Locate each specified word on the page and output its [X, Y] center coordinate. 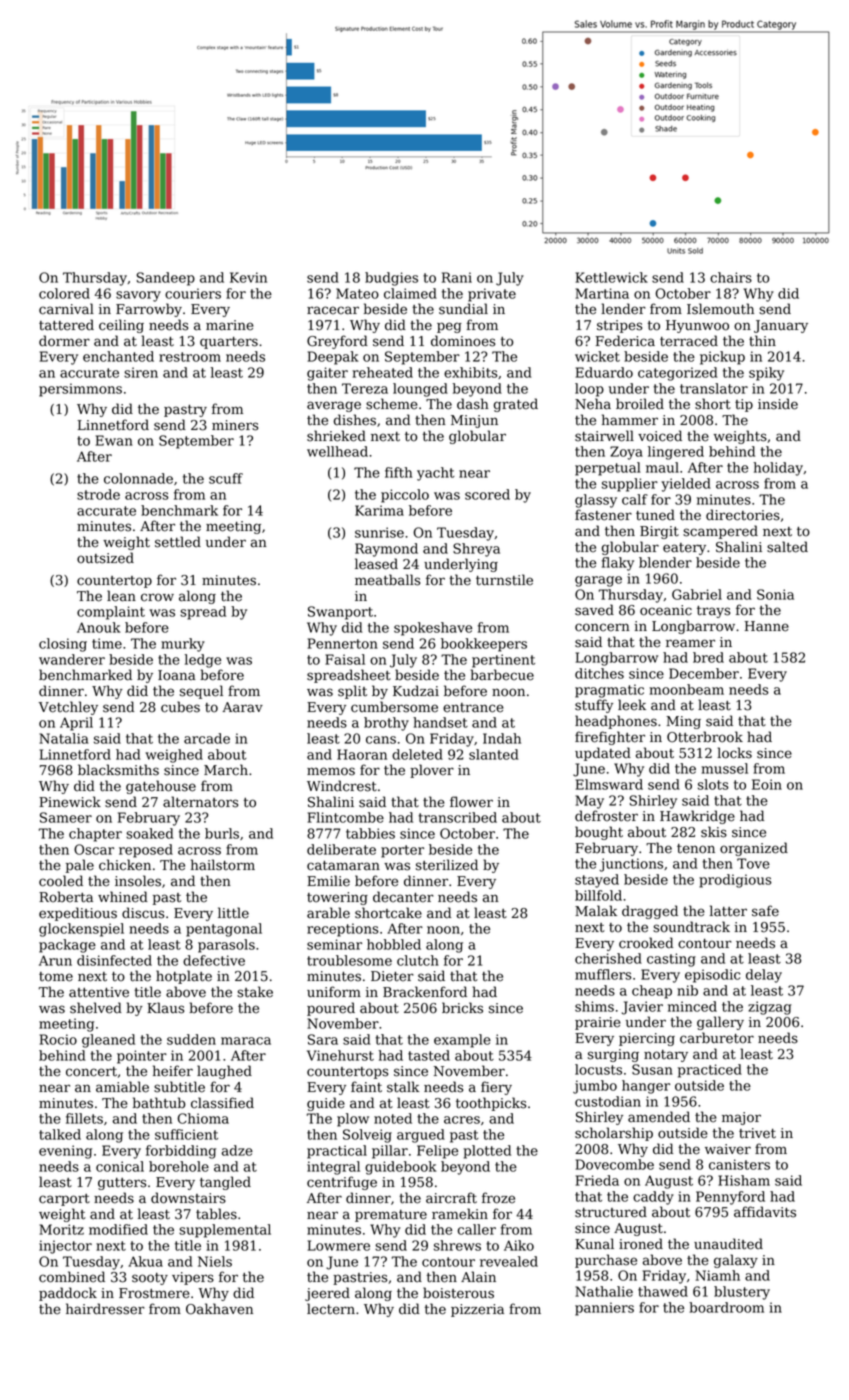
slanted [493, 754]
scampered [720, 532]
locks [734, 753]
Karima [379, 510]
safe [765, 911]
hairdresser [105, 1309]
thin [762, 341]
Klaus [165, 1008]
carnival [66, 309]
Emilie [328, 881]
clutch [418, 960]
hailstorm [223, 865]
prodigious [735, 881]
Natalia [64, 738]
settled [178, 542]
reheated [382, 372]
